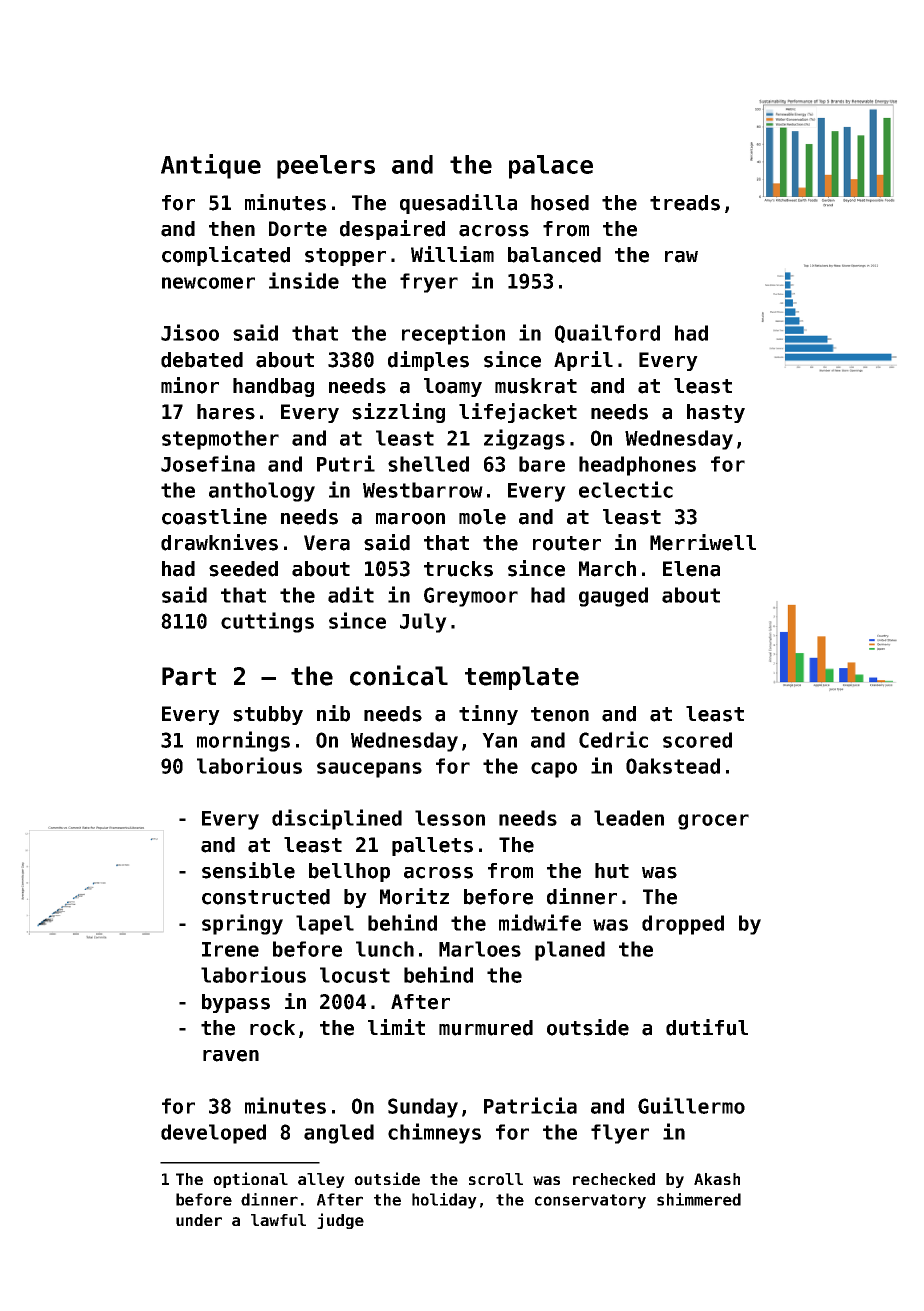 This document has width=924, height=1311. I want to click on raven, so click(231, 1056).
